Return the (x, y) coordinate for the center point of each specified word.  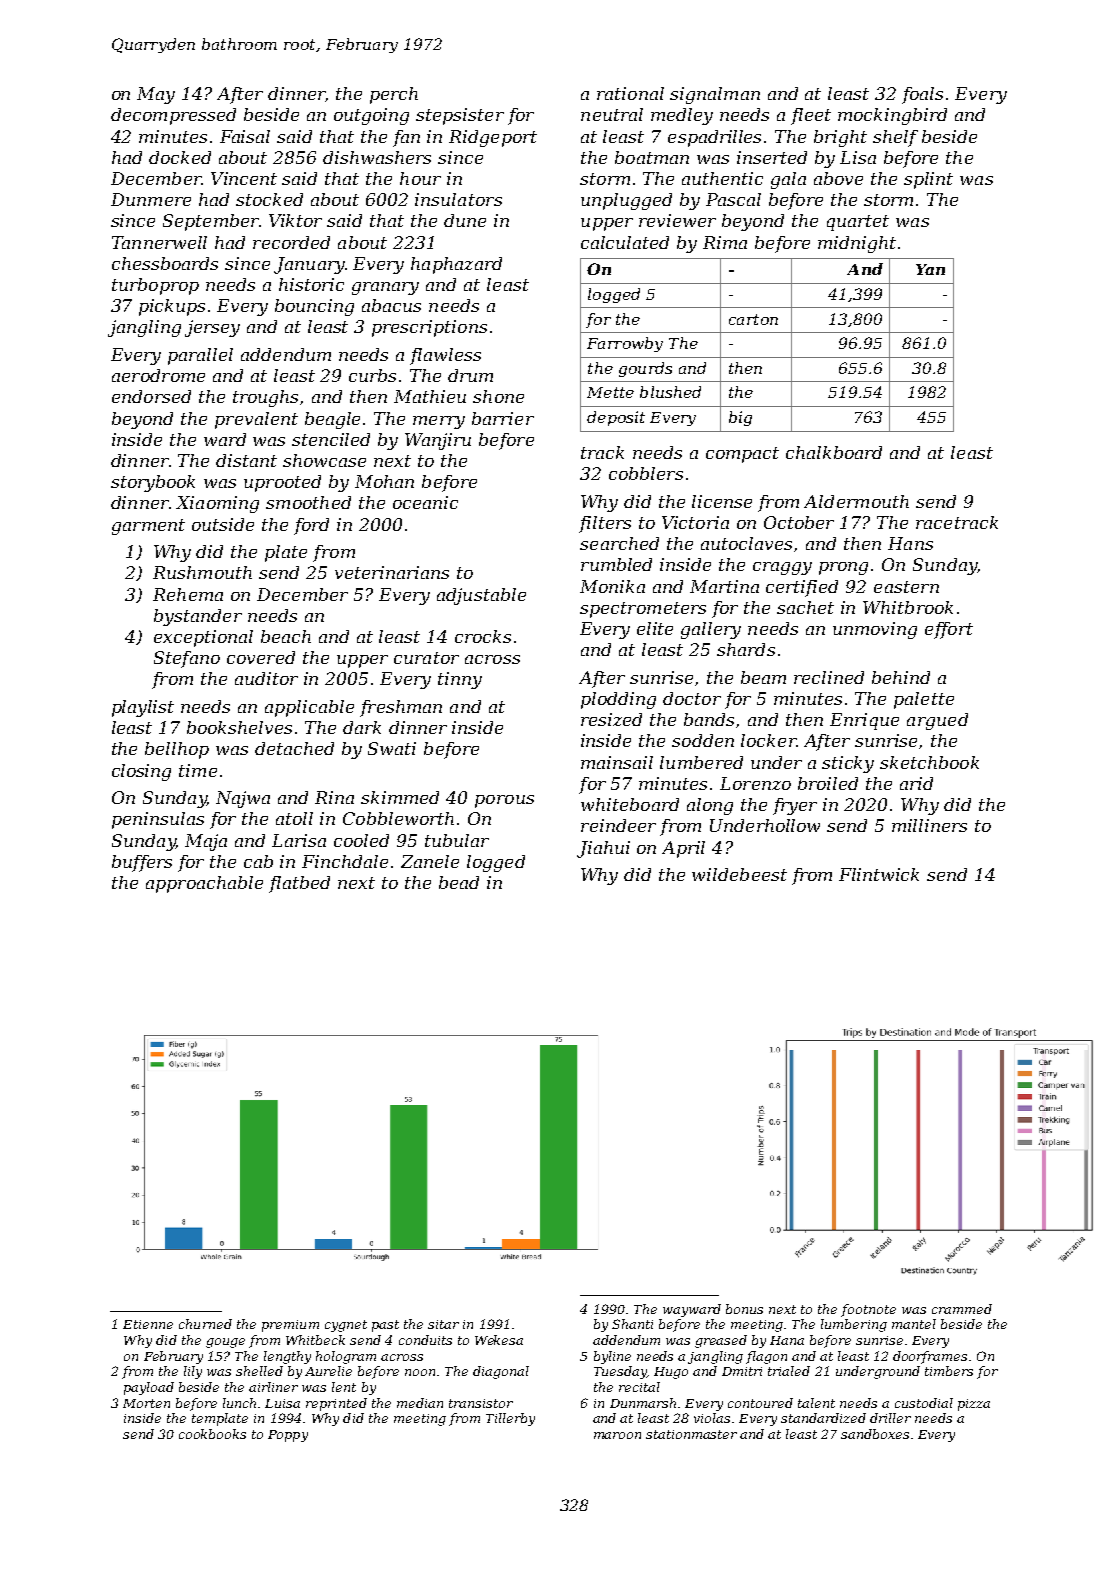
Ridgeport (493, 138)
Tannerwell (159, 242)
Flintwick (879, 874)
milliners (929, 825)
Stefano (187, 659)
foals (922, 95)
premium (290, 1326)
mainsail (617, 762)
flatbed (299, 884)
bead (459, 882)
